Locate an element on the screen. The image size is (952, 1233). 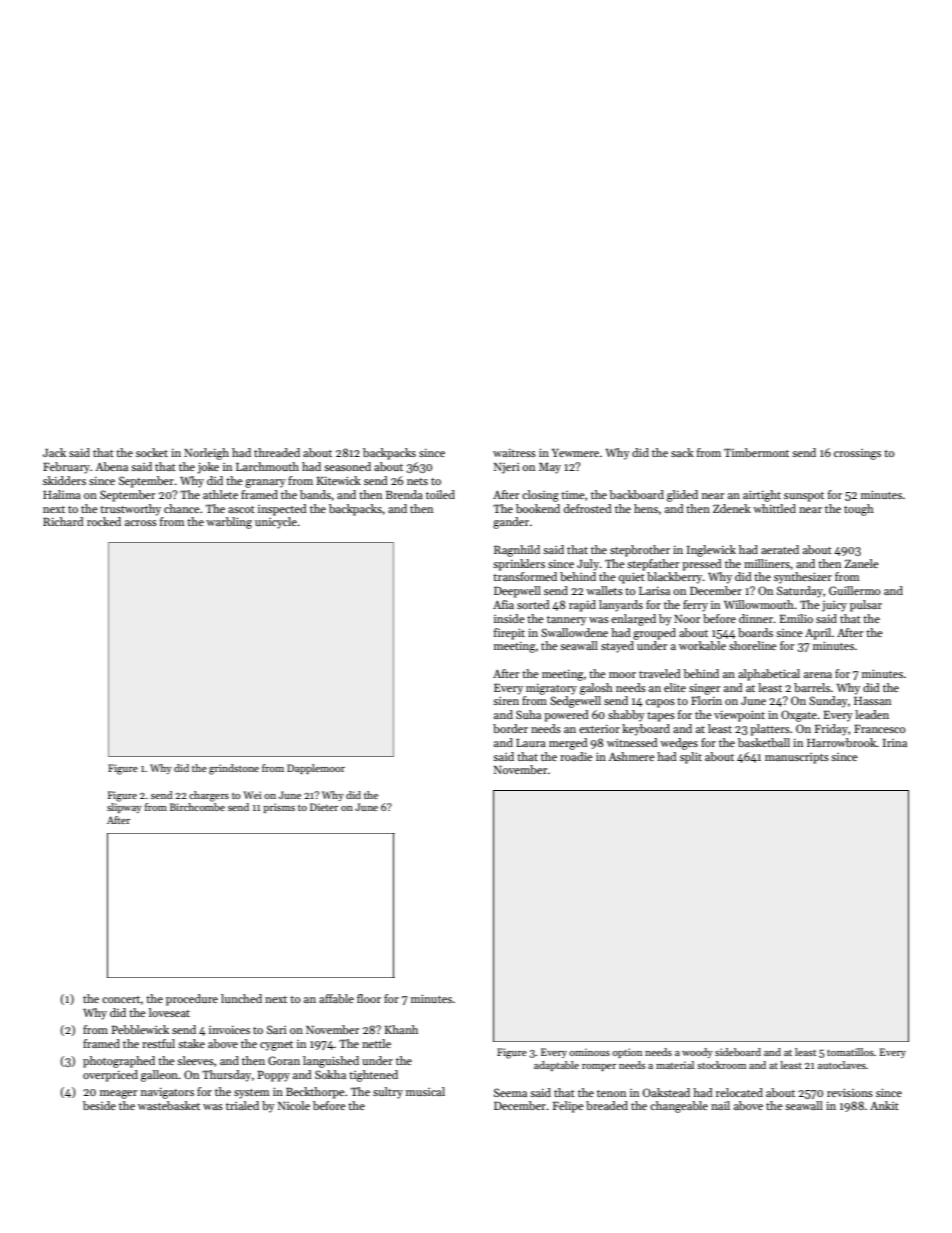
concert is located at coordinates (121, 999).
